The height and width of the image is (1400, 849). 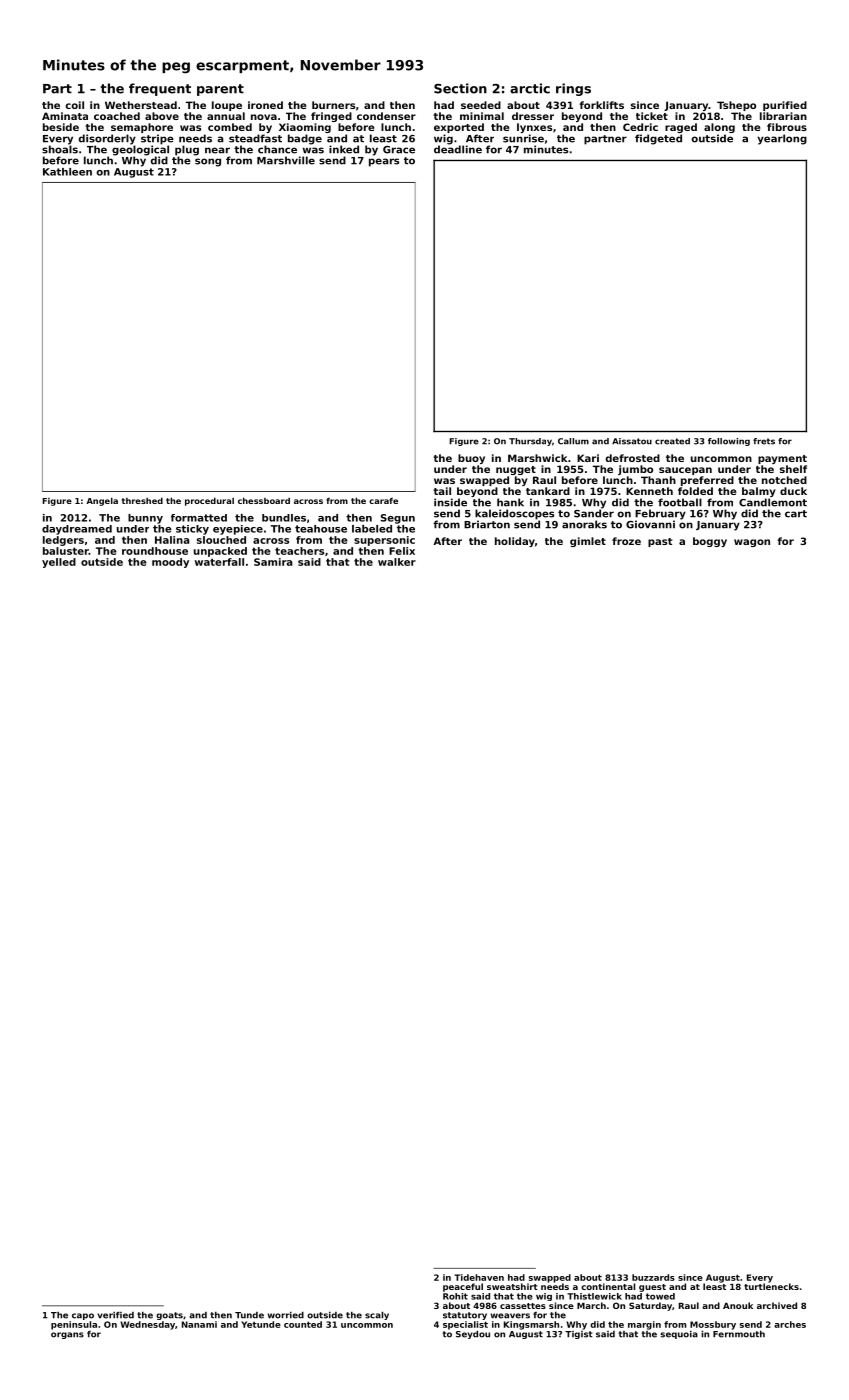 What do you see at coordinates (286, 1315) in the image?
I see `worried` at bounding box center [286, 1315].
